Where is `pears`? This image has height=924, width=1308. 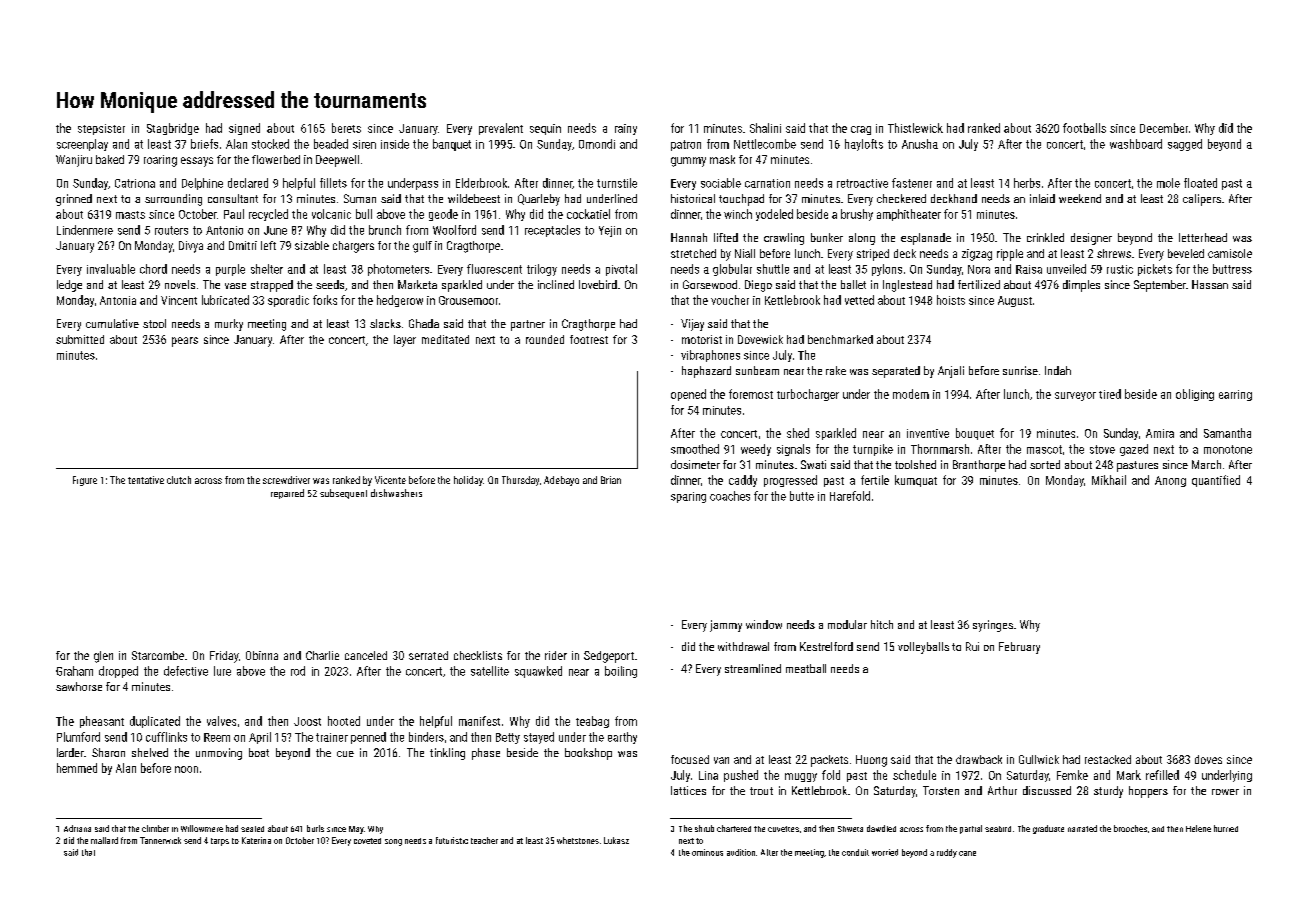
pears is located at coordinates (185, 342).
